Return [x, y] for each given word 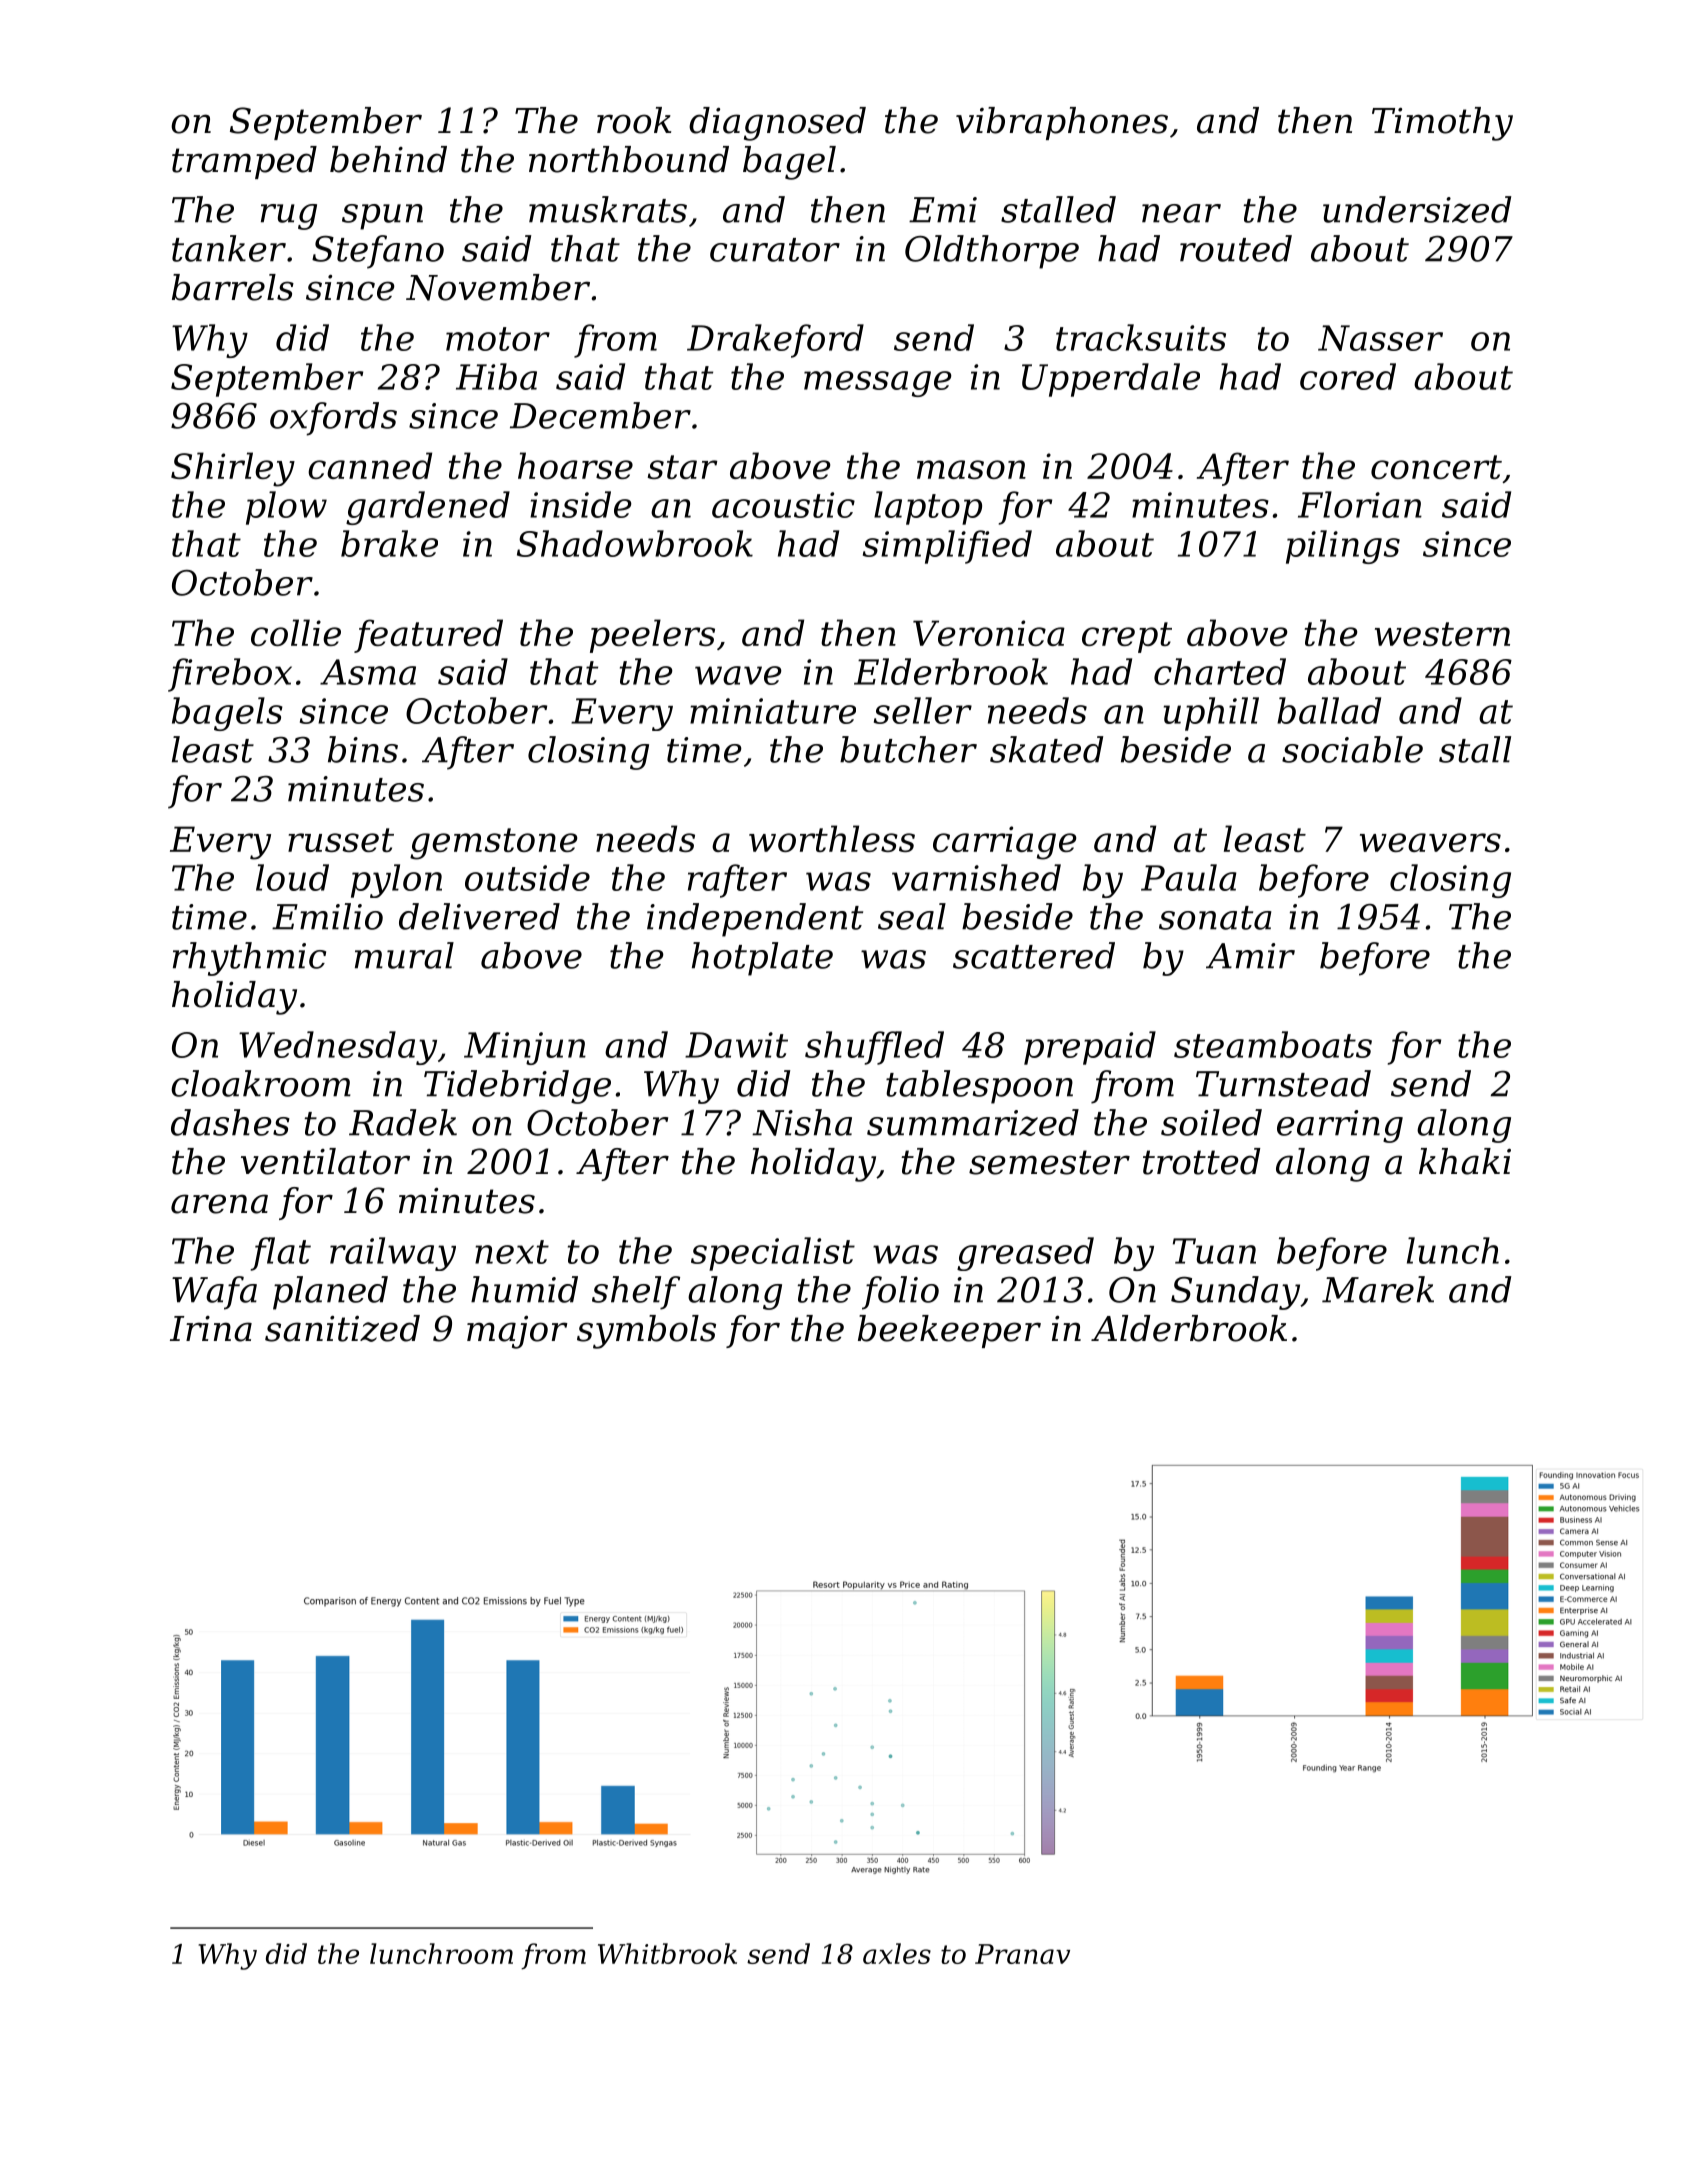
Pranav [1022, 1954]
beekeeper [949, 1331]
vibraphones [1062, 123]
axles [897, 1953]
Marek [1378, 1289]
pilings [1343, 547]
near [1181, 213]
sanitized [342, 1328]
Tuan [1214, 1251]
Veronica [989, 633]
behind [388, 159]
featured [428, 636]
